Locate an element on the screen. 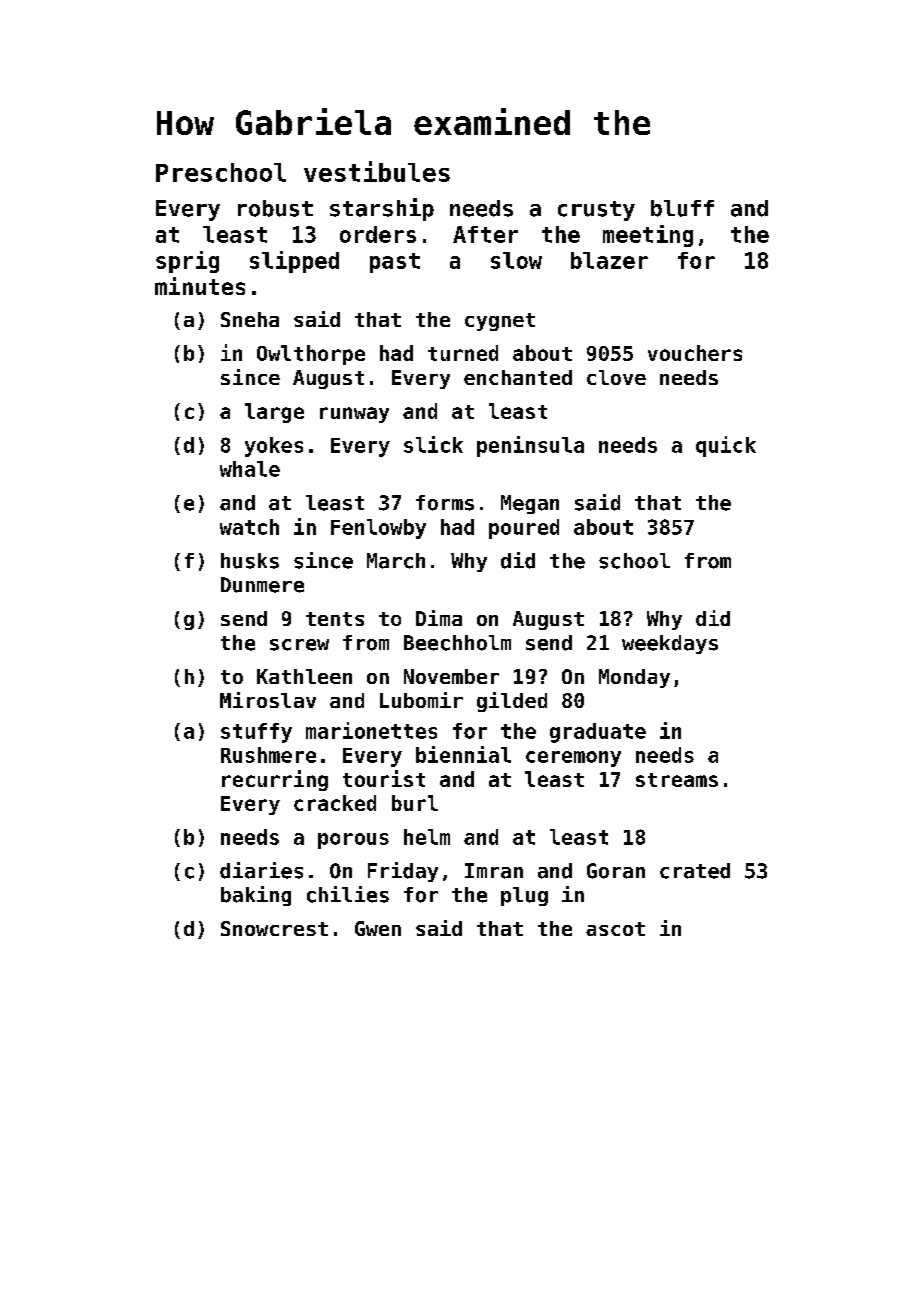 Image resolution: width=924 pixels, height=1311 pixels. robust is located at coordinates (275, 208).
